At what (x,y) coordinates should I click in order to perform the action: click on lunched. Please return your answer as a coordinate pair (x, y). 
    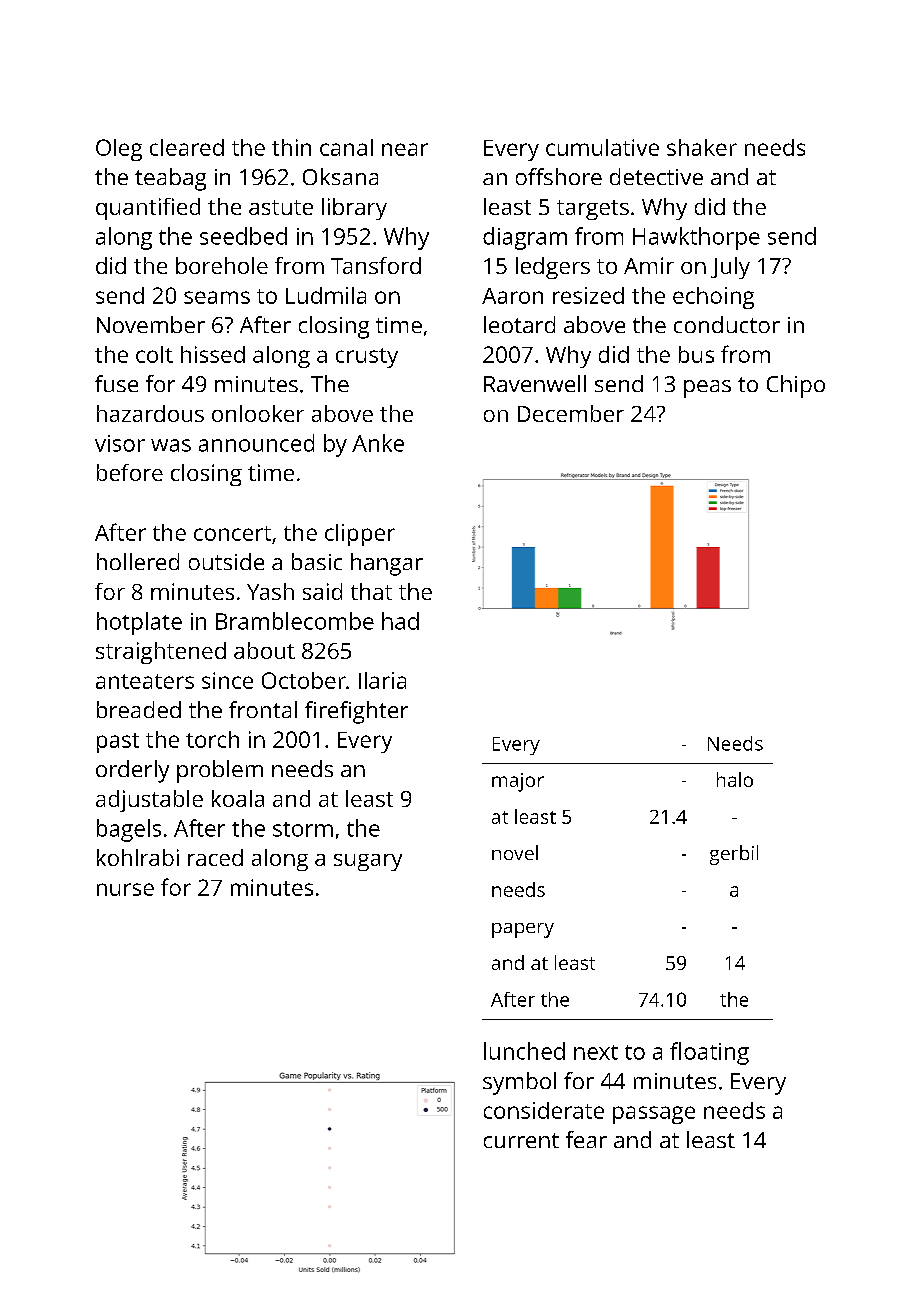
    Looking at the image, I should click on (524, 1051).
